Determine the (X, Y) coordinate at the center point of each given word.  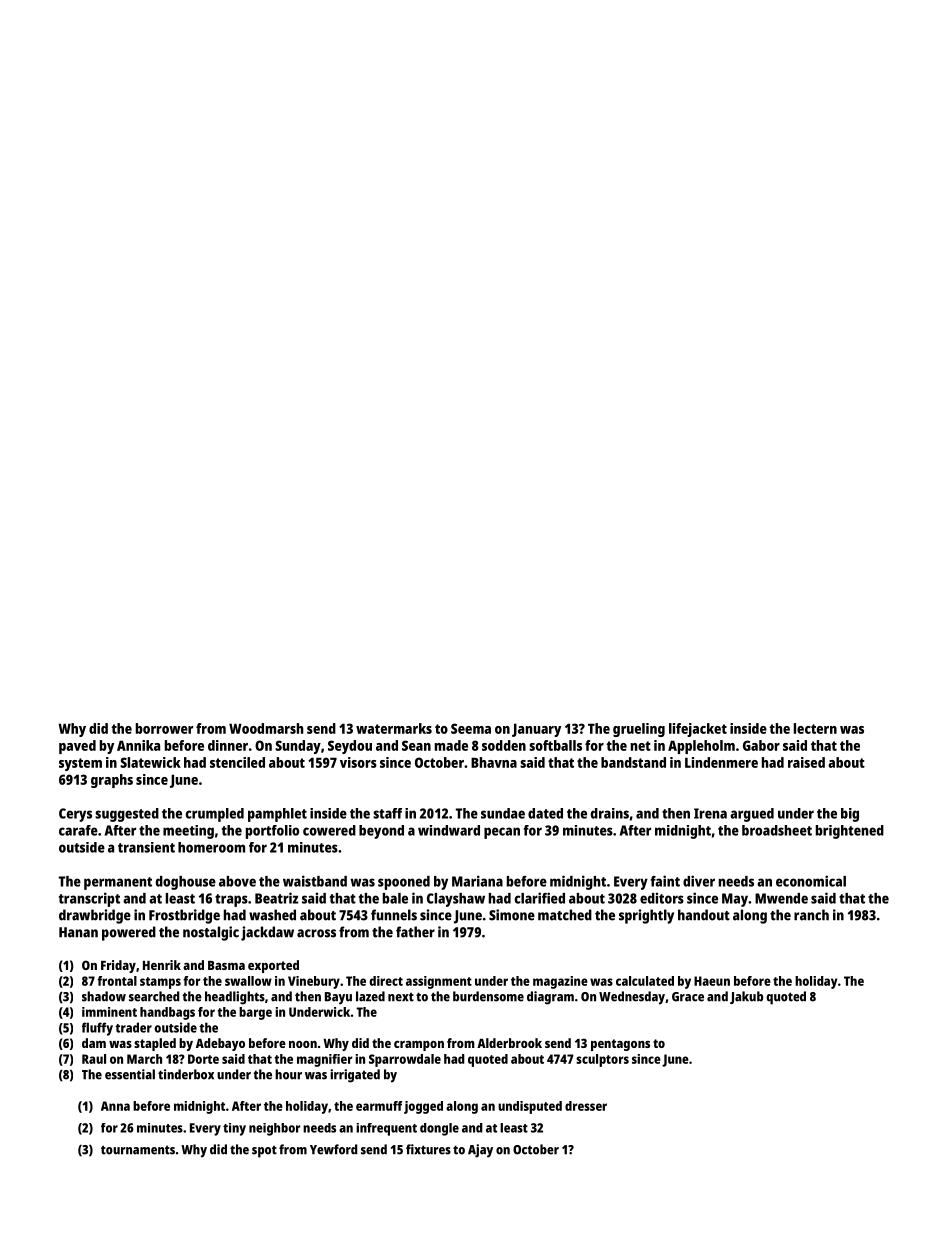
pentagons (620, 1045)
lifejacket (698, 730)
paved (77, 747)
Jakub (746, 997)
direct (386, 981)
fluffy (97, 1029)
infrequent (386, 1129)
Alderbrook (509, 1043)
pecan (502, 833)
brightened (850, 832)
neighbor (274, 1129)
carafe (78, 830)
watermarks (394, 728)
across (316, 933)
